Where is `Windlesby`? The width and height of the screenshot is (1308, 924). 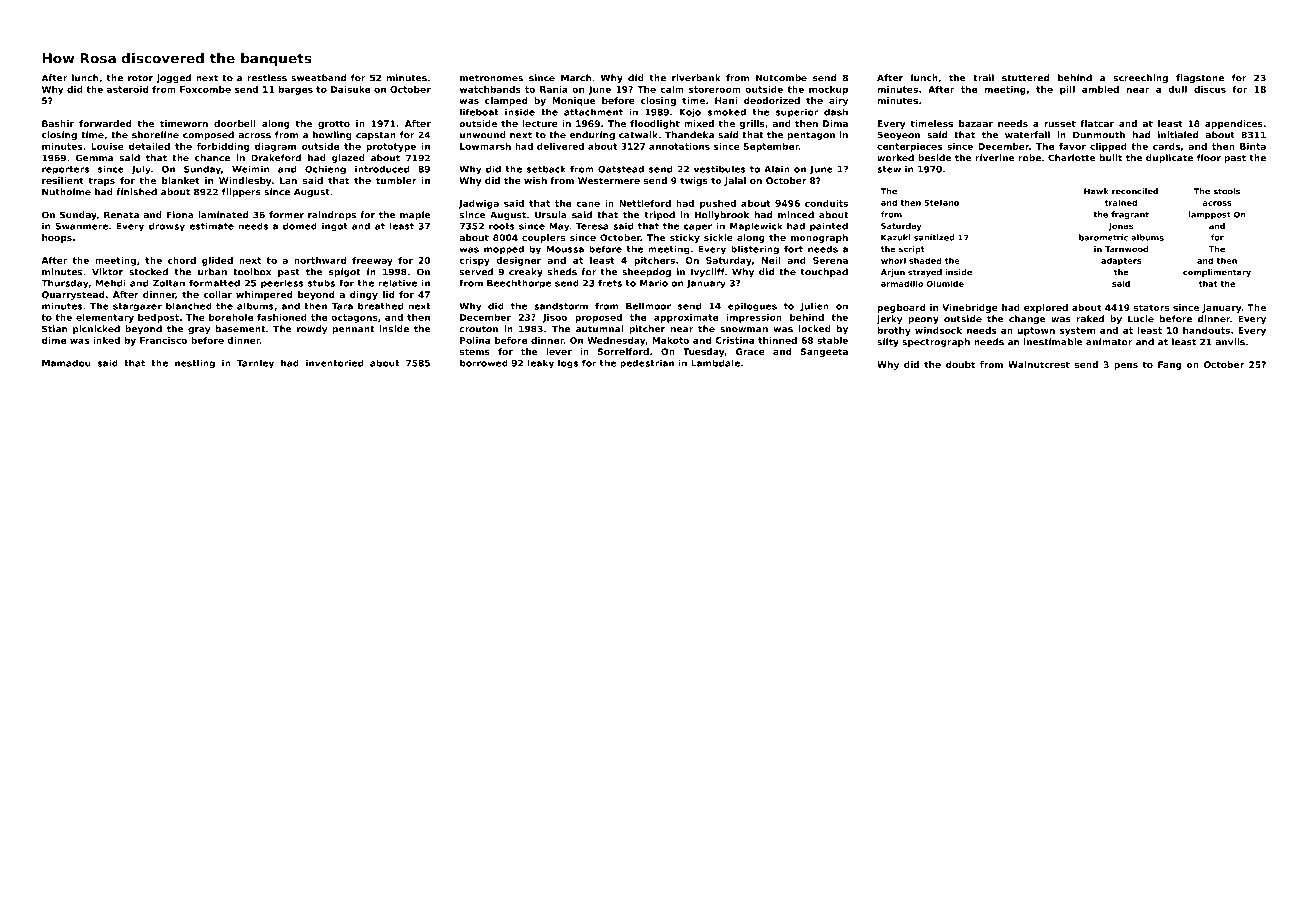
Windlesby is located at coordinates (245, 181).
